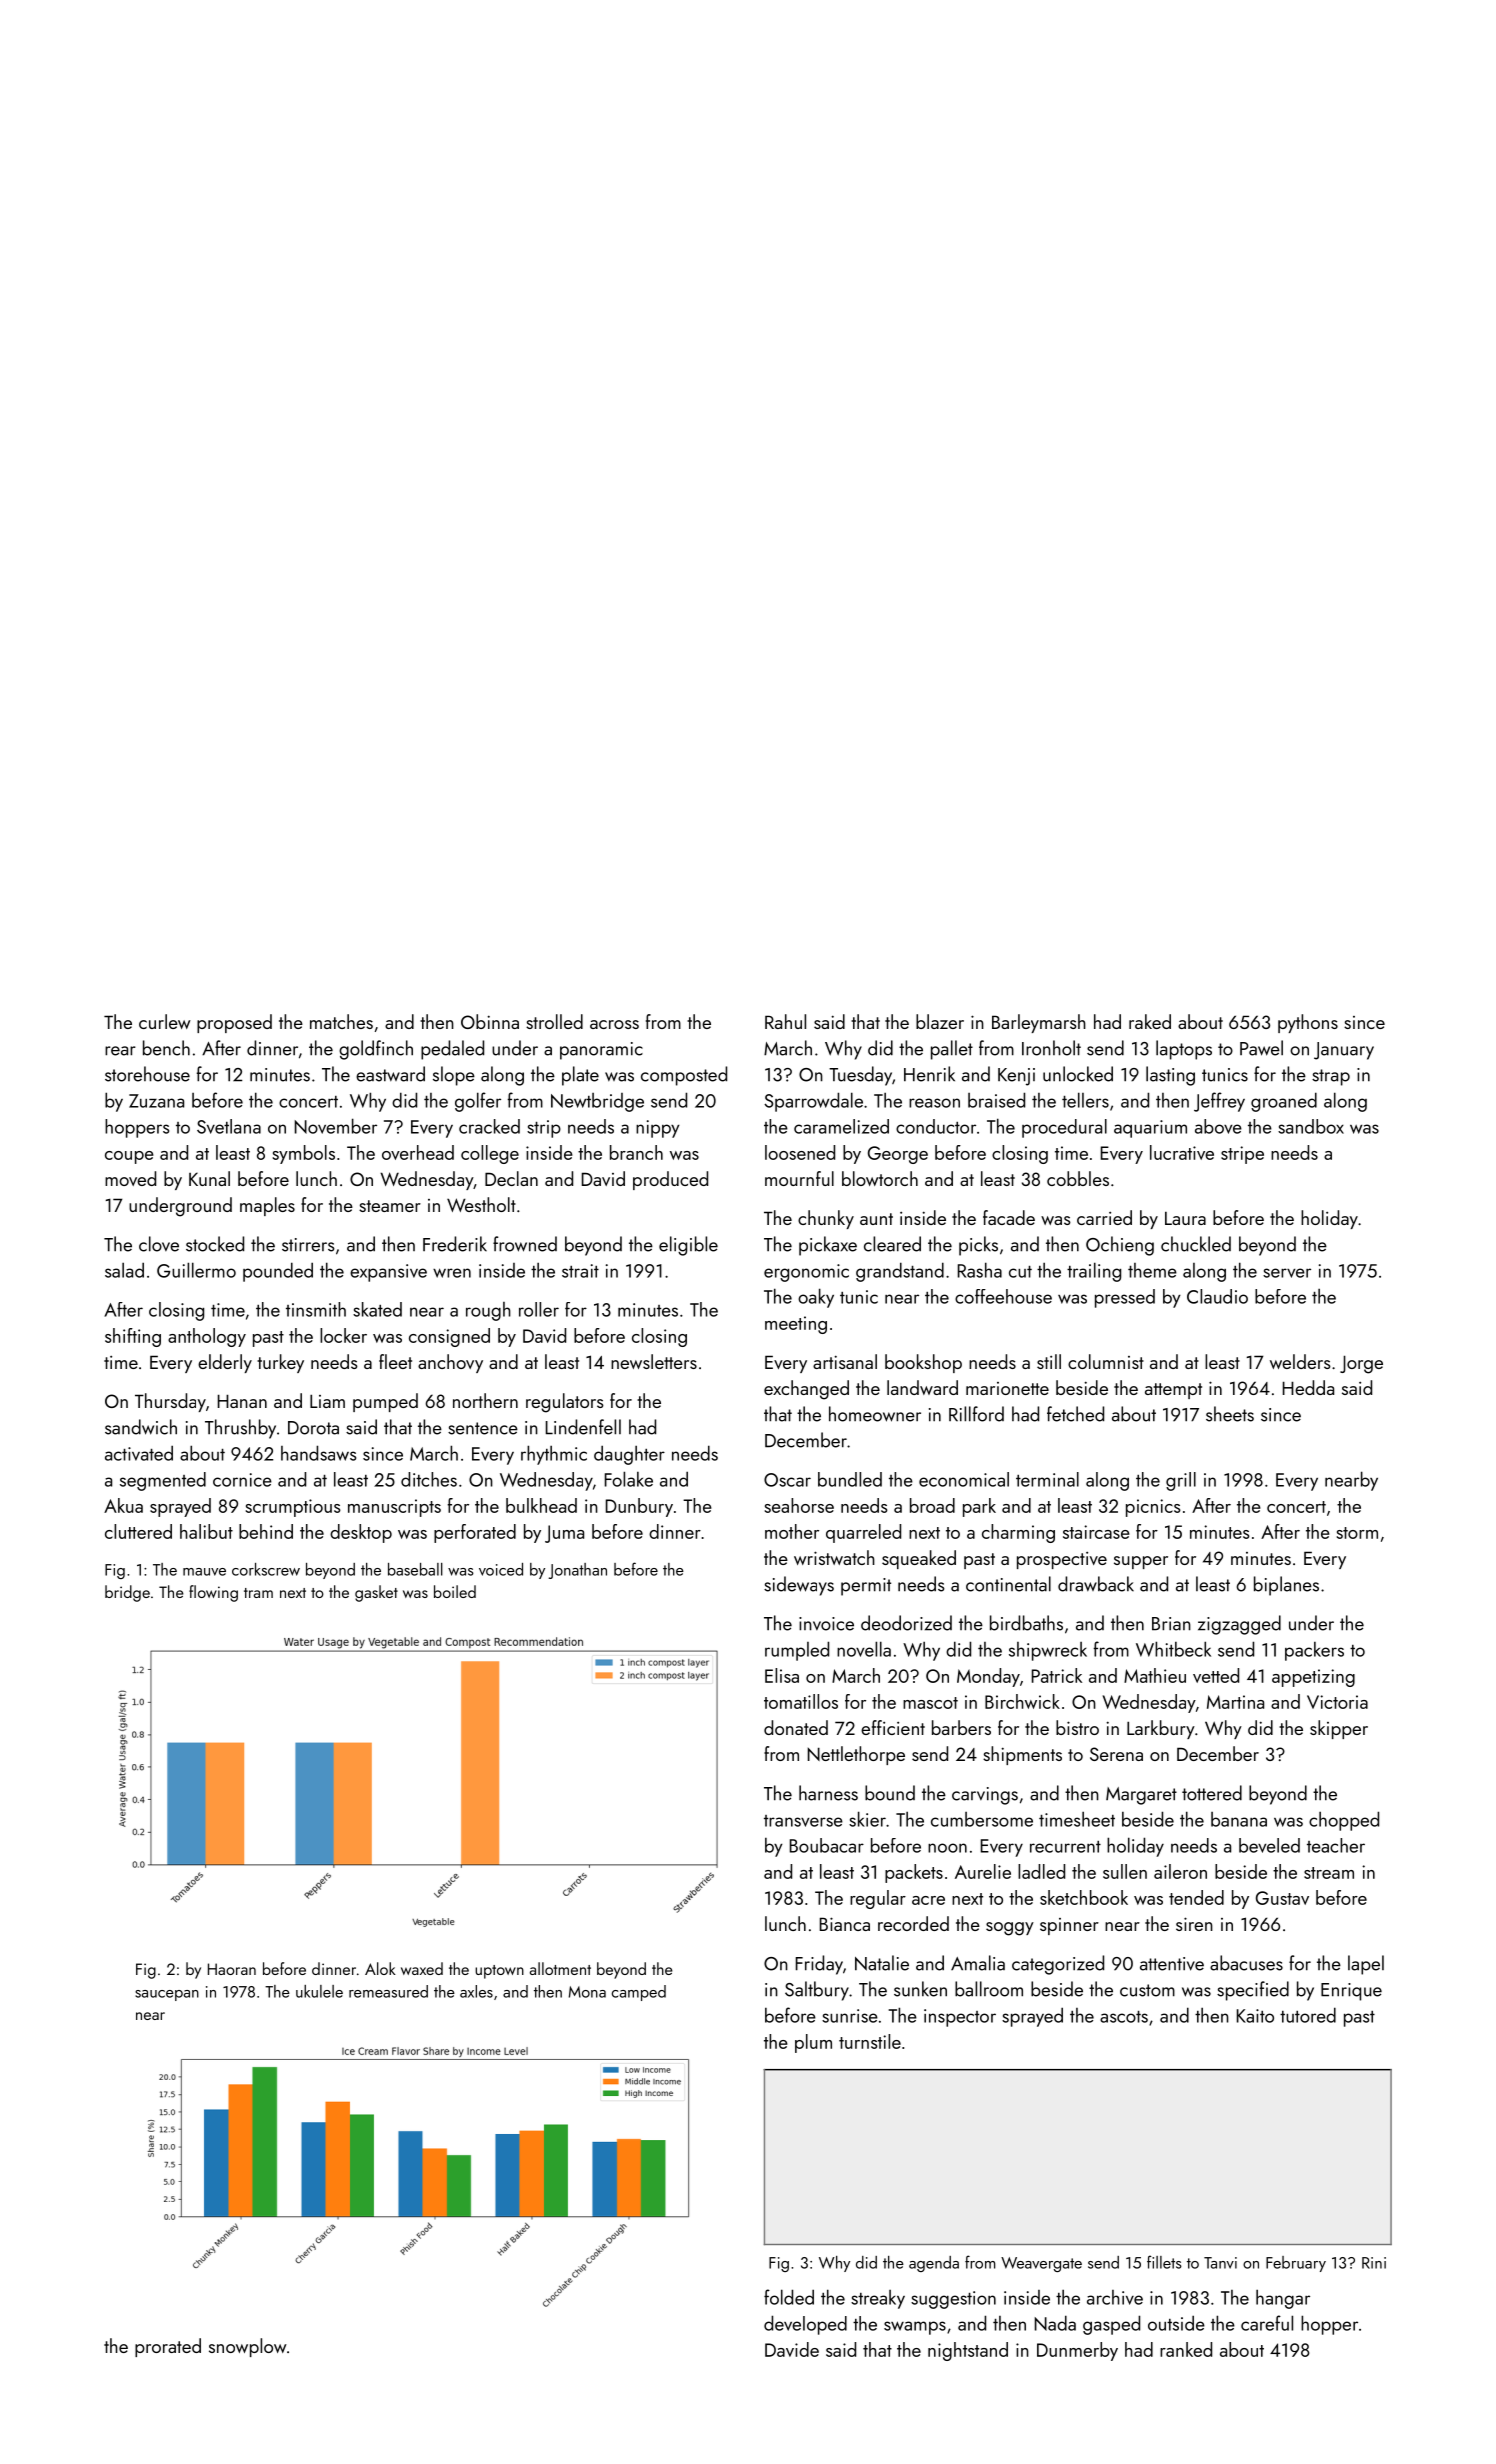  Describe the element at coordinates (1057, 1675) in the image. I see `Patrick` at that location.
